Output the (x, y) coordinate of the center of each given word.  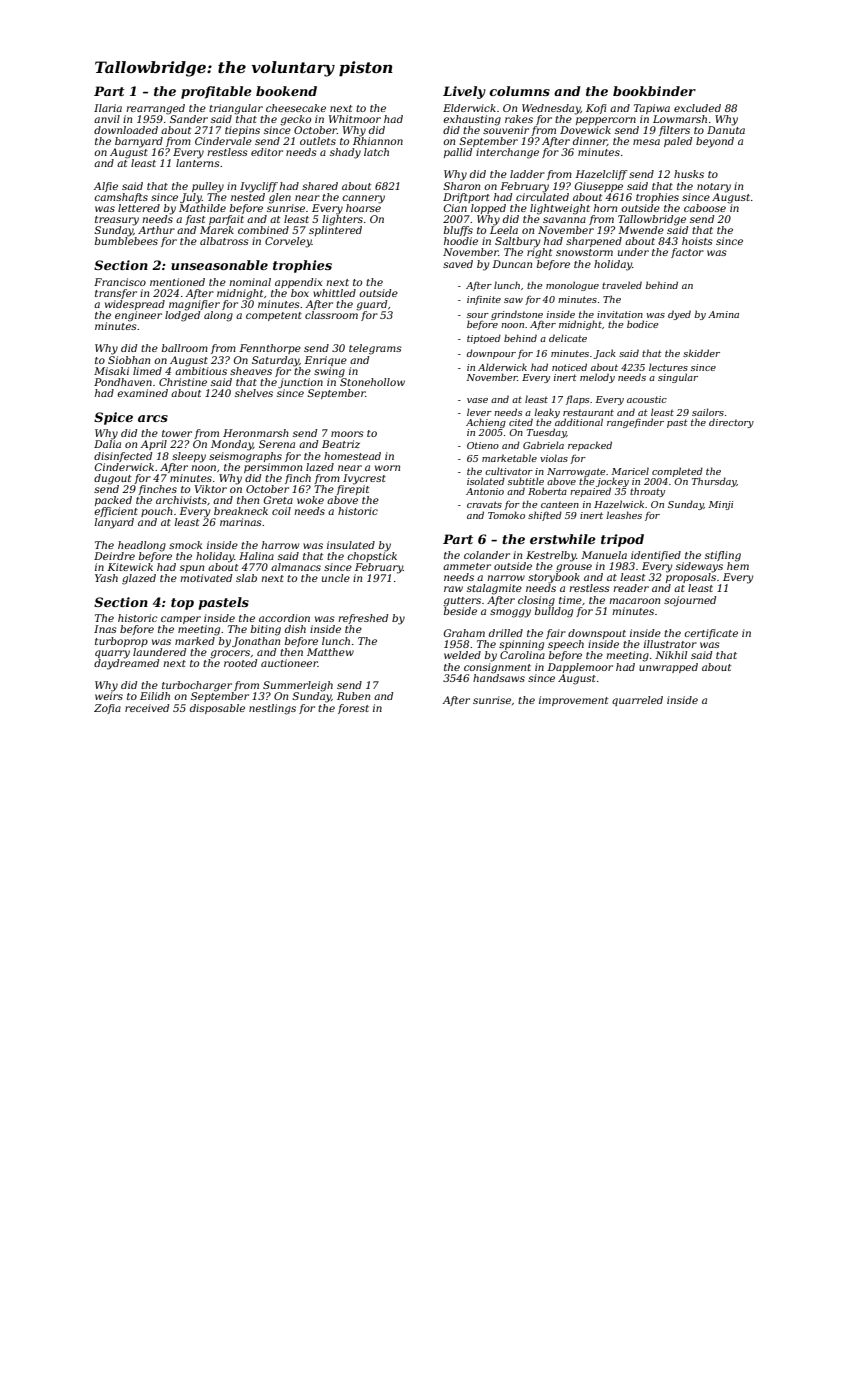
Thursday (714, 482)
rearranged (155, 109)
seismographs (245, 457)
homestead (352, 456)
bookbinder (654, 91)
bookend (286, 91)
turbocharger (197, 686)
